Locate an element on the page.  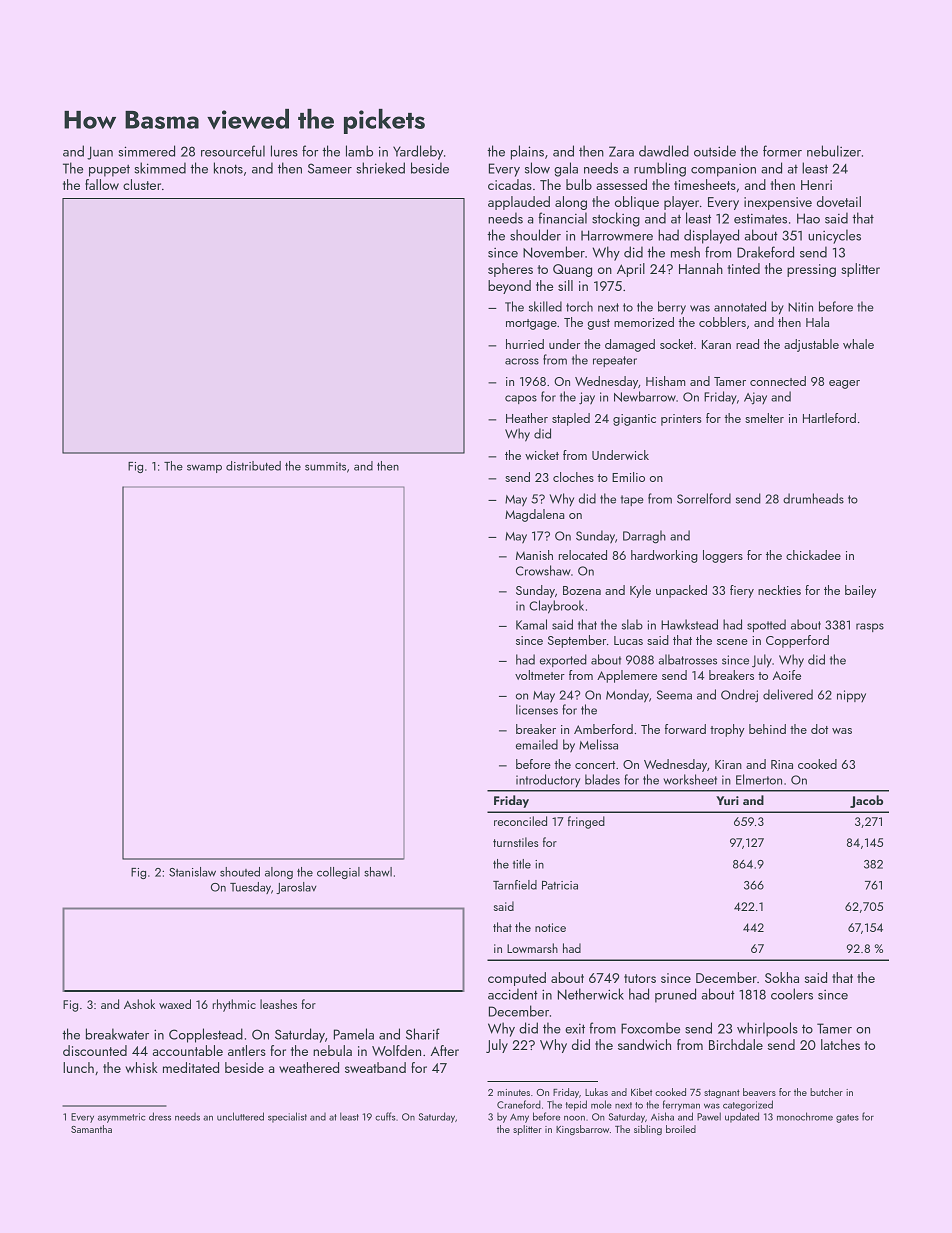
spotted is located at coordinates (766, 625).
